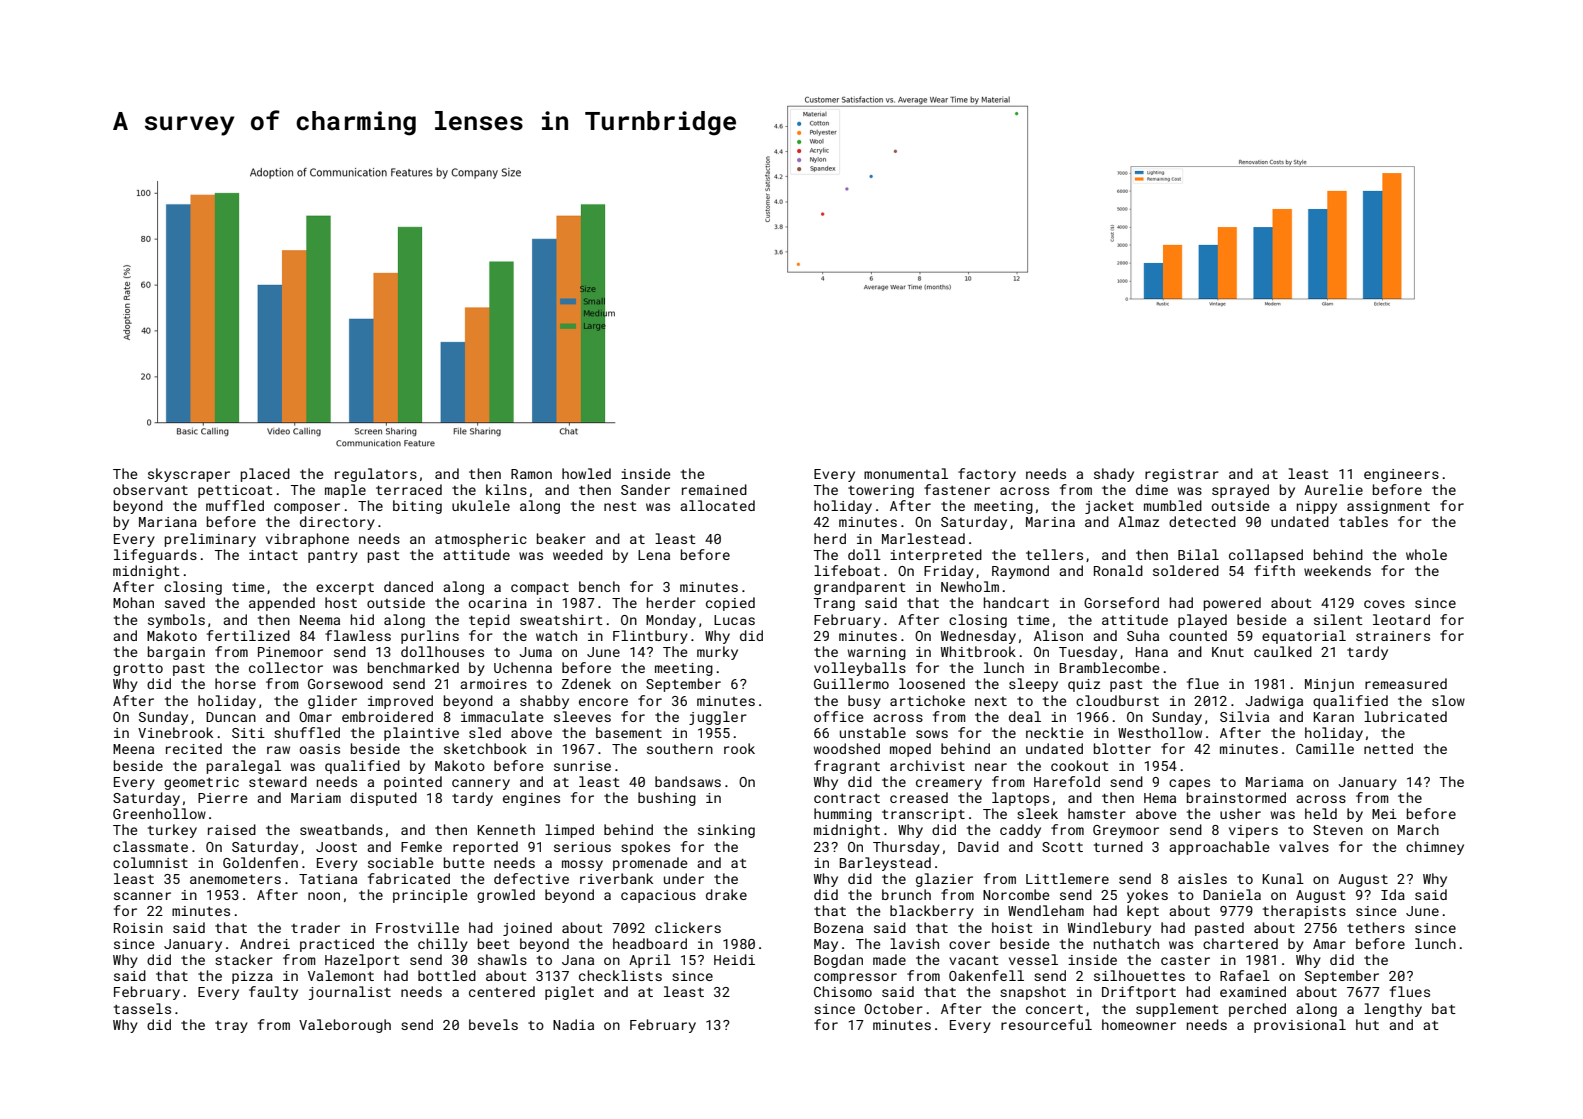 The image size is (1583, 1119). What do you see at coordinates (667, 799) in the screenshot?
I see `bushing` at bounding box center [667, 799].
